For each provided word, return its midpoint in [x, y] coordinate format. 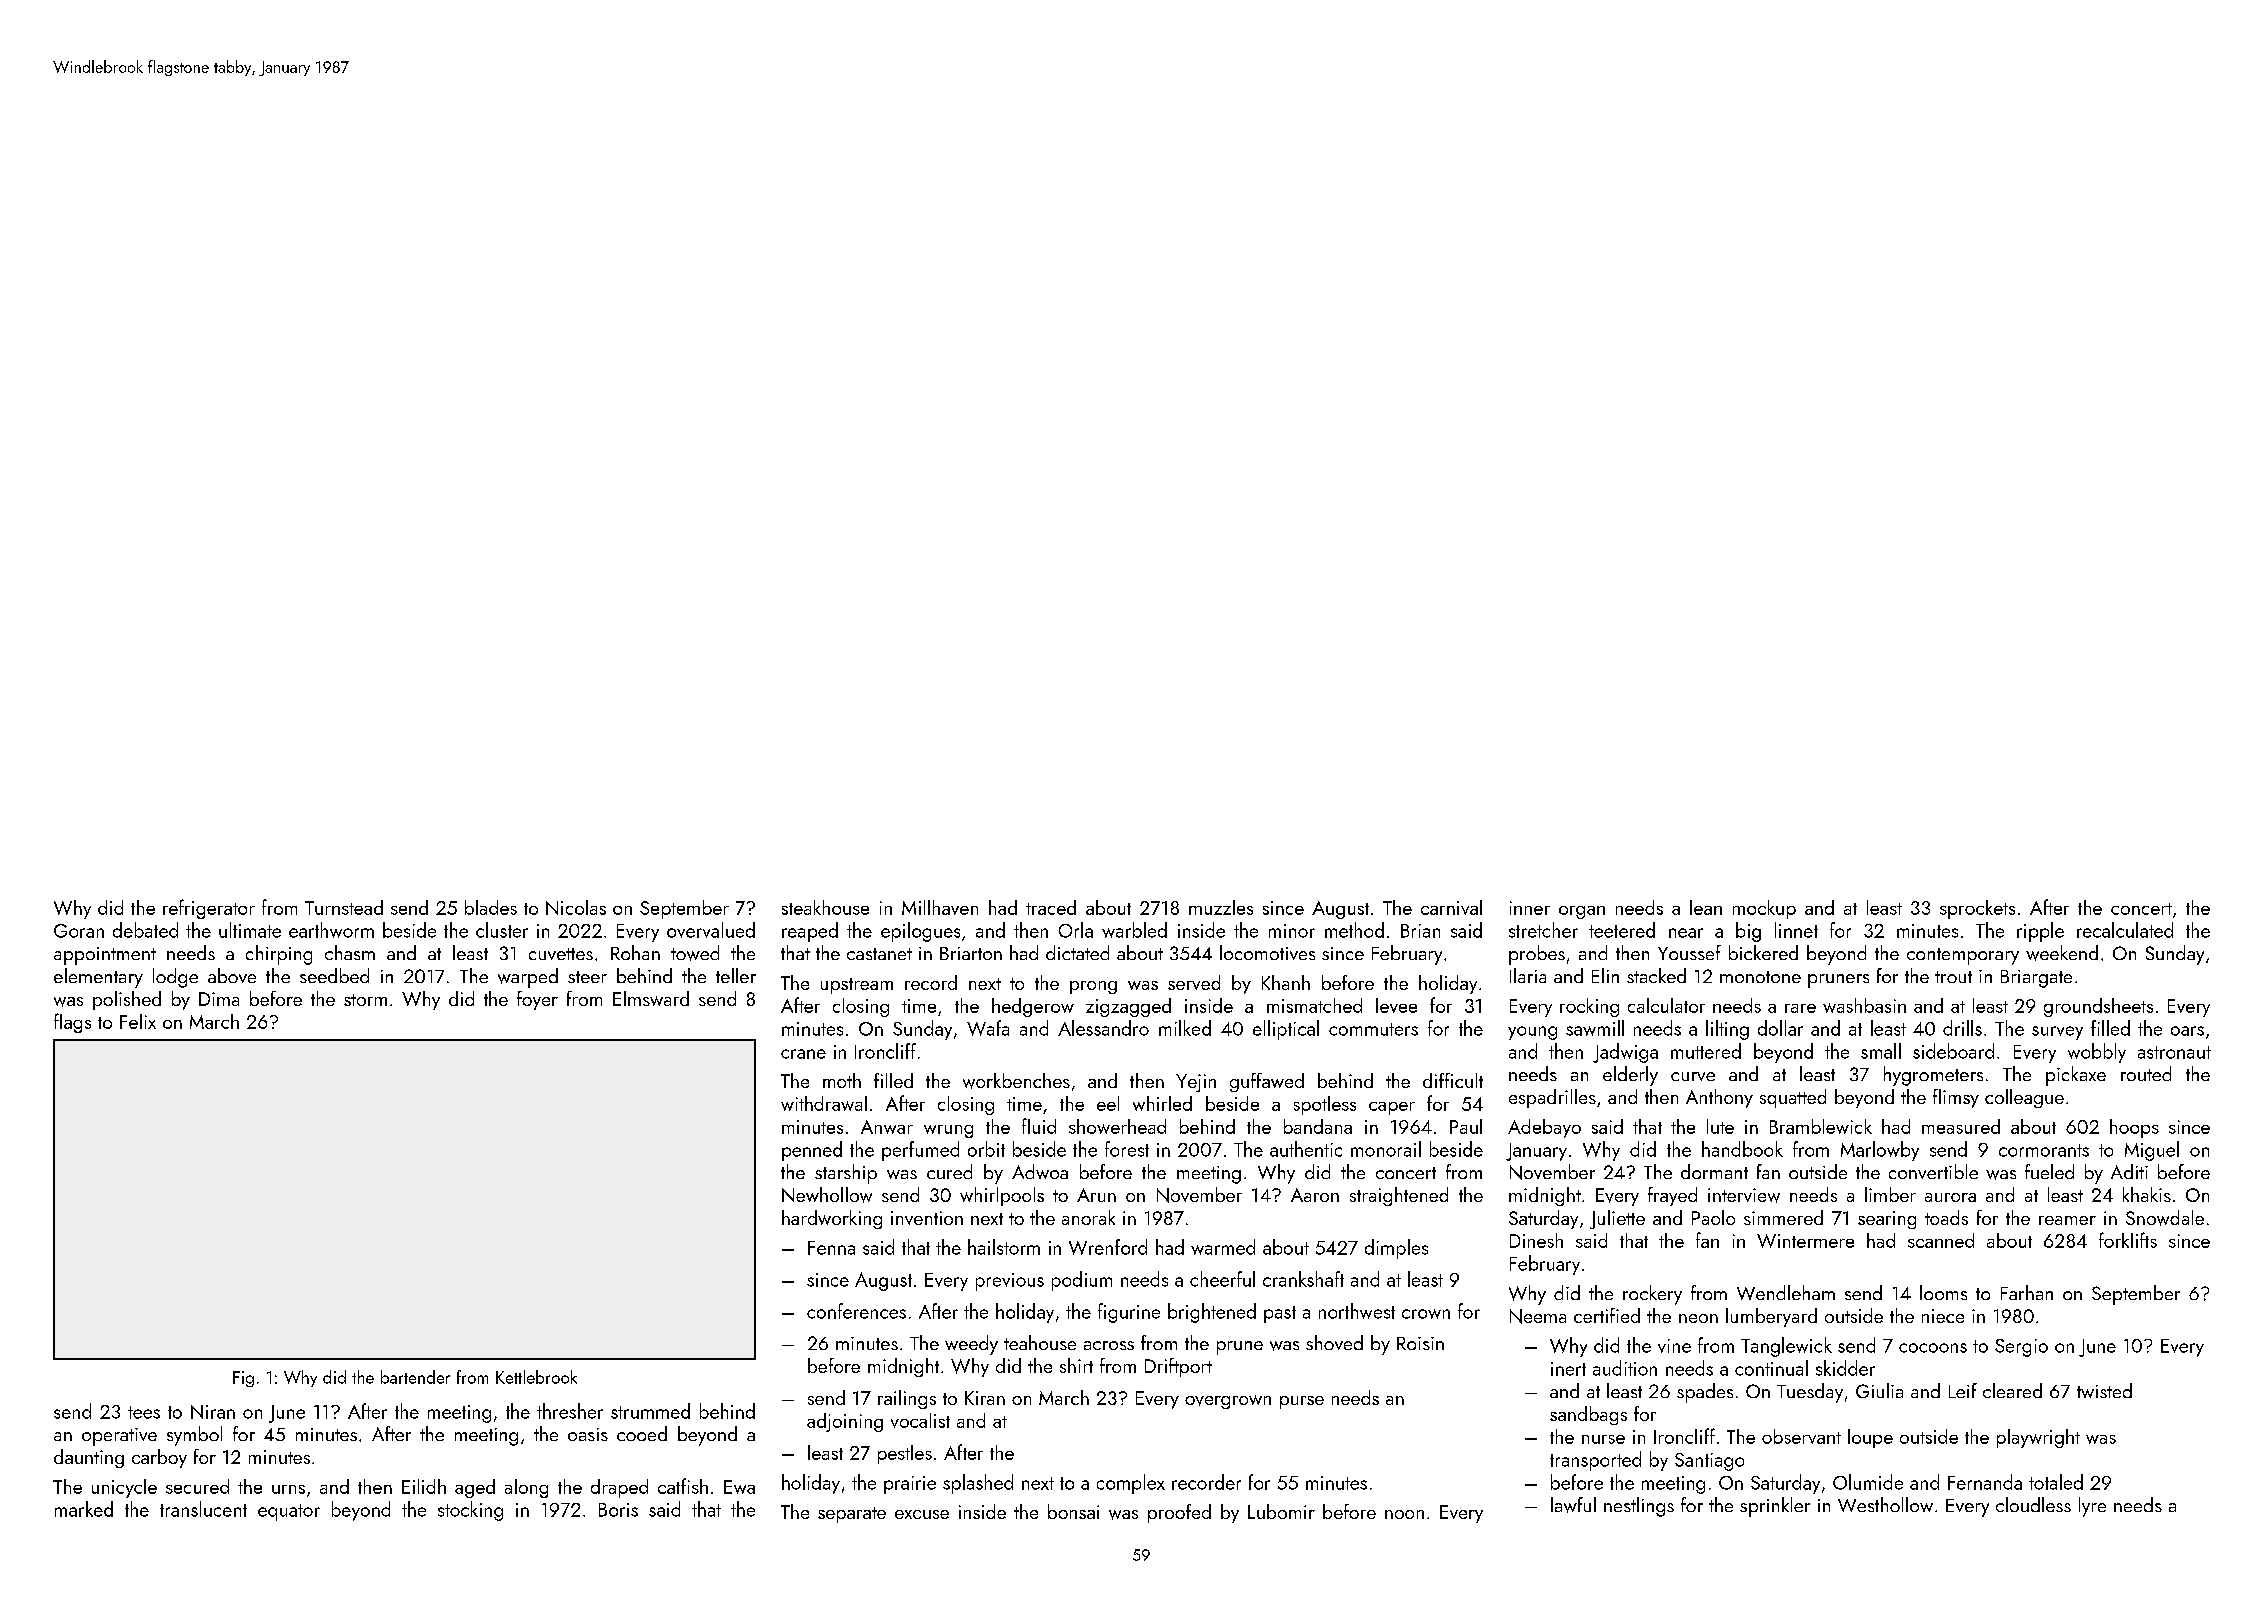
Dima [219, 999]
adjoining [845, 1422]
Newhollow [827, 1195]
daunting [89, 1458]
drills [1962, 1028]
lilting [1727, 1030]
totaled [2056, 1482]
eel [1108, 1103]
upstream [857, 986]
